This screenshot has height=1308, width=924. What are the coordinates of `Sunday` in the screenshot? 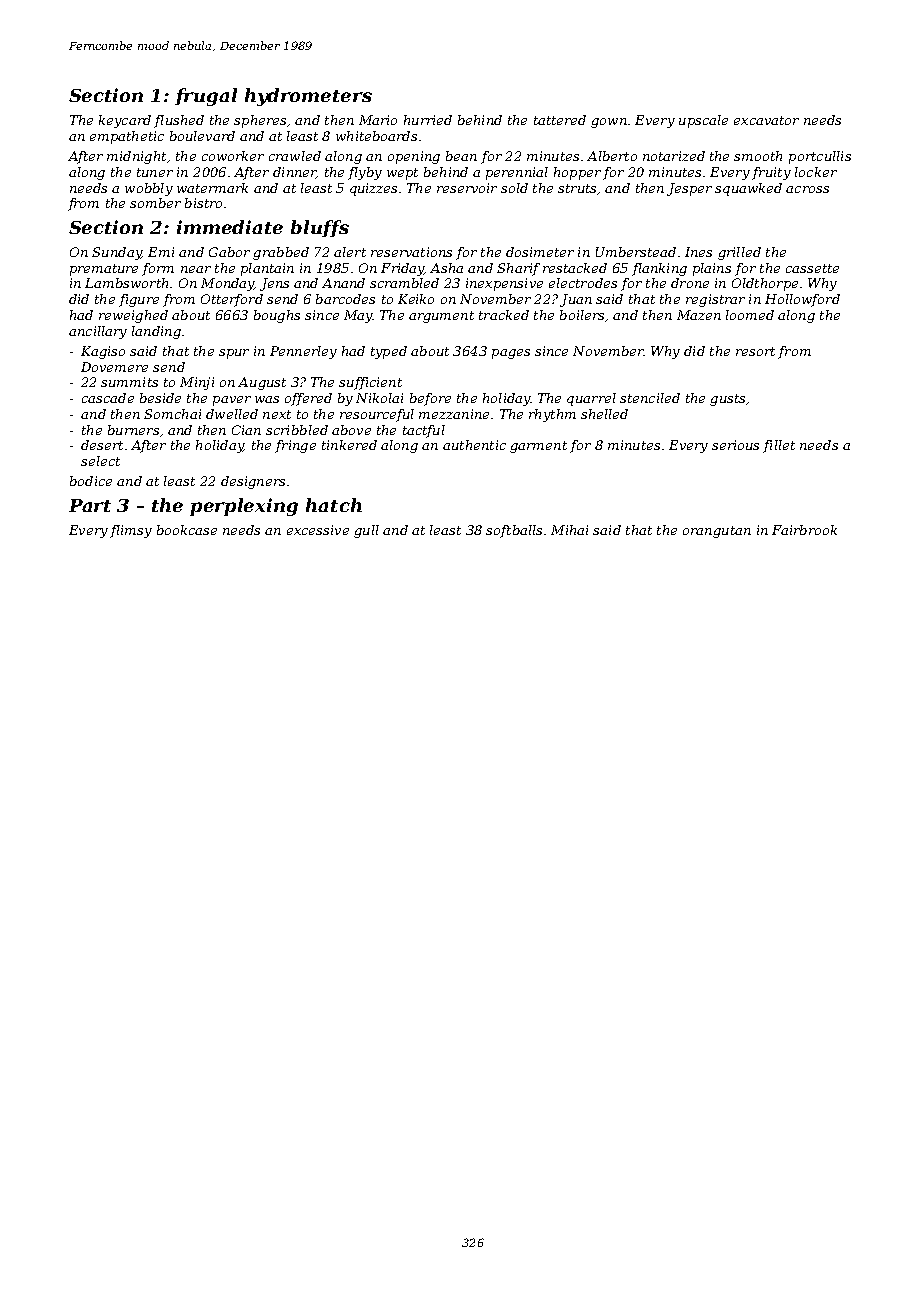 It's located at (116, 253).
